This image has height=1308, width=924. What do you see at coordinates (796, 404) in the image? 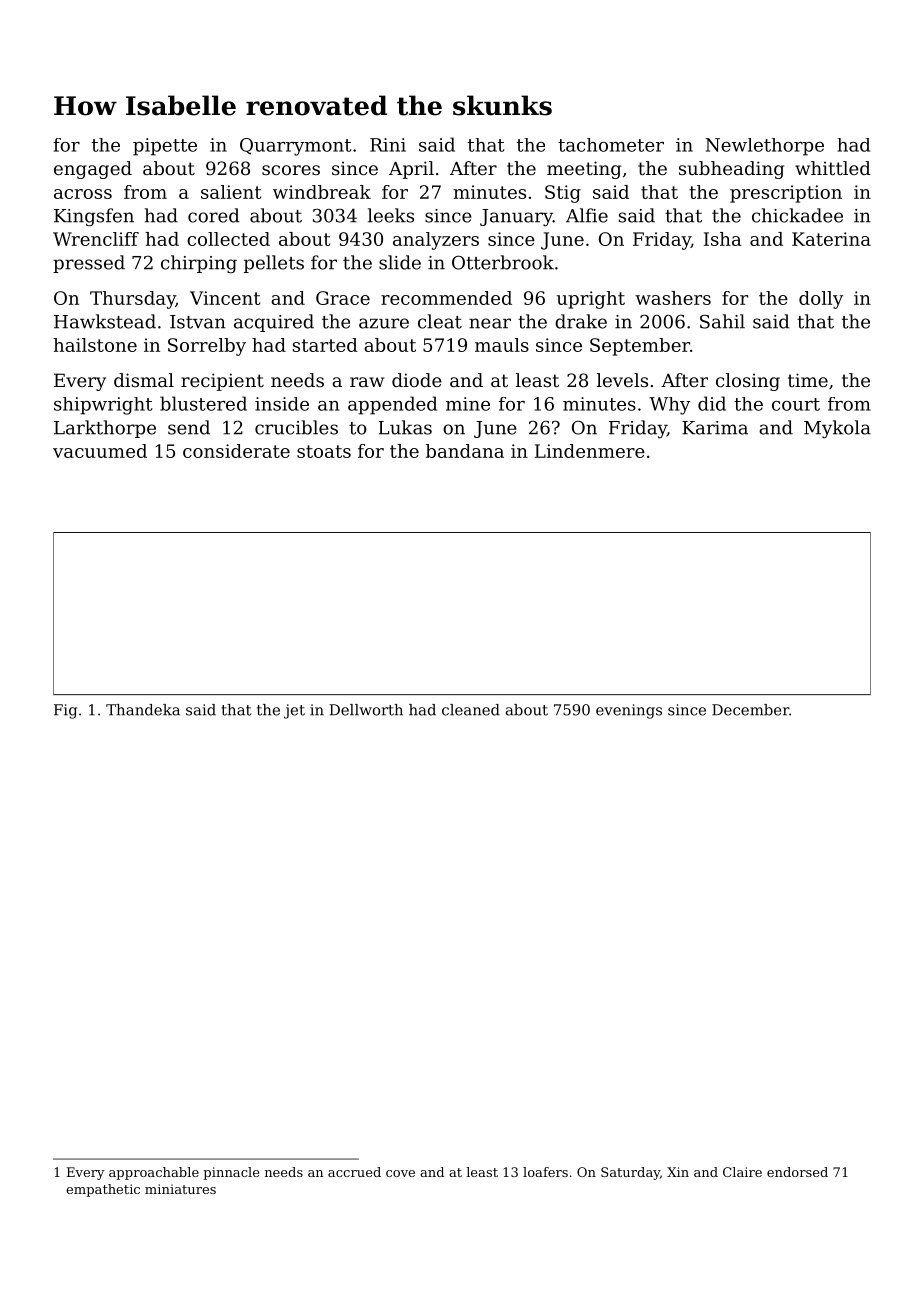
I see `court` at bounding box center [796, 404].
